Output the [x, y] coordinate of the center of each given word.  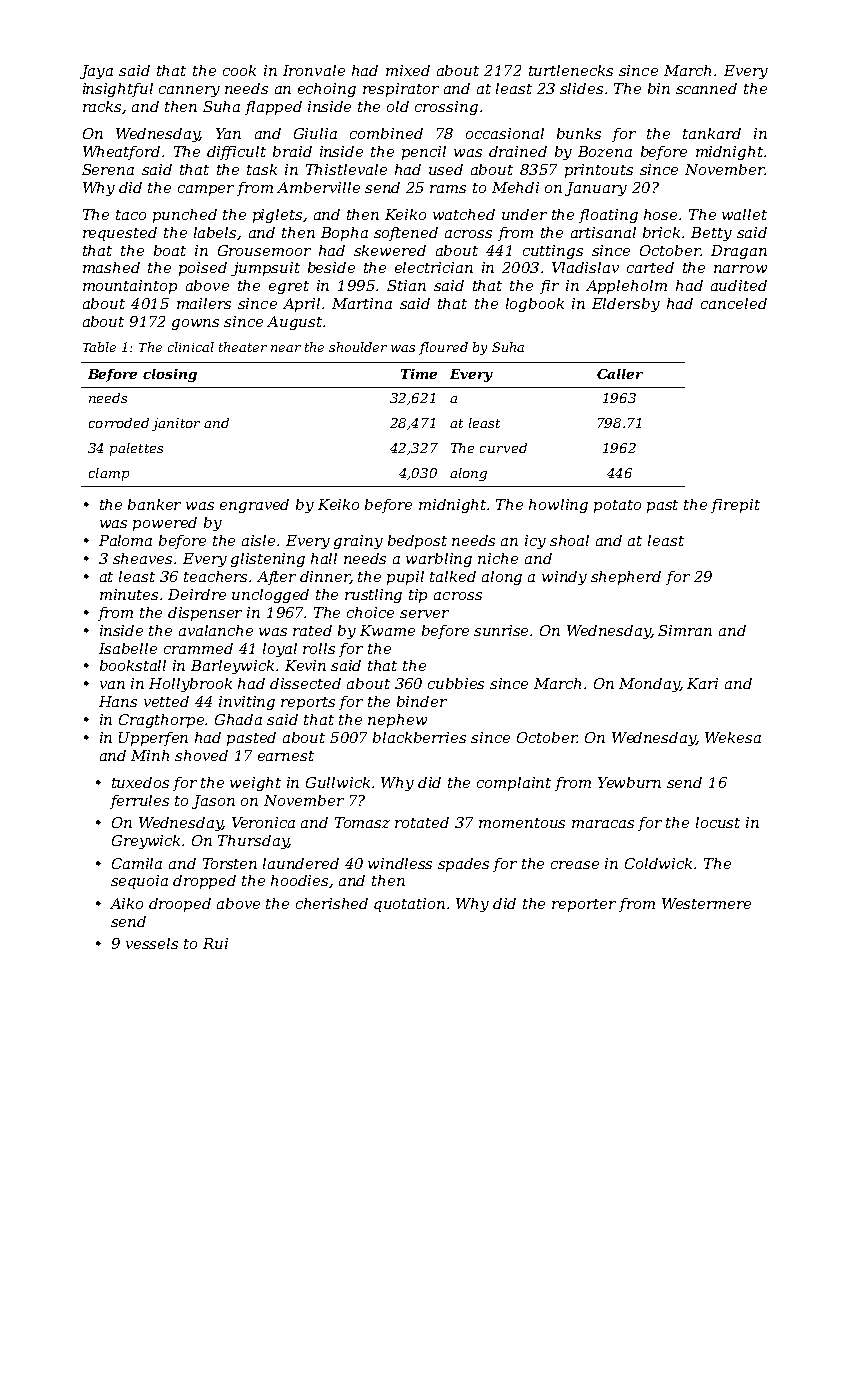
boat [170, 250]
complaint [514, 784]
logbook [535, 305]
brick [661, 232]
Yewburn [629, 782]
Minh [150, 755]
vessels [152, 943]
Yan [228, 133]
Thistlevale [346, 169]
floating [608, 216]
